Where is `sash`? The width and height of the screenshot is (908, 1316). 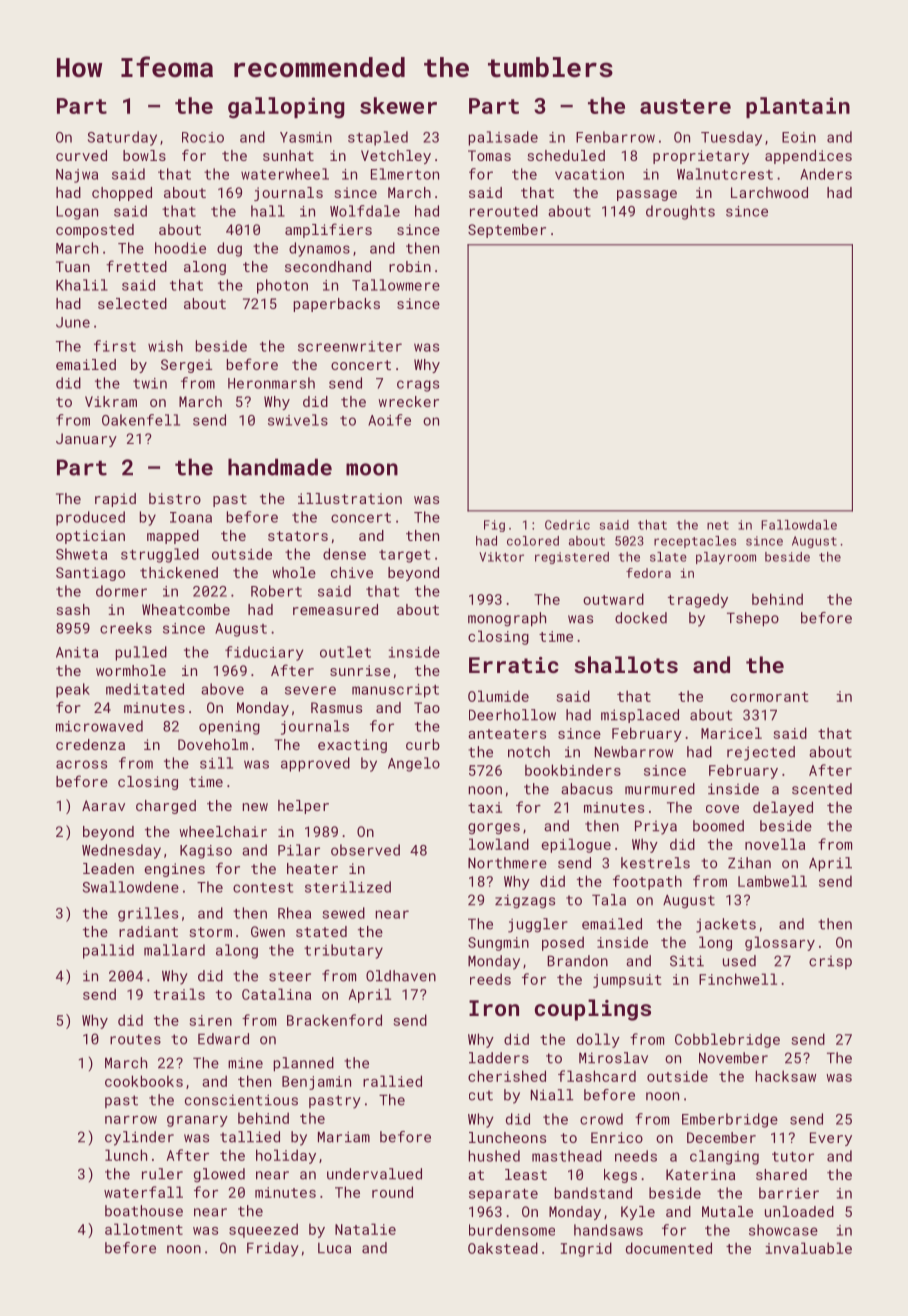 sash is located at coordinates (73, 609).
